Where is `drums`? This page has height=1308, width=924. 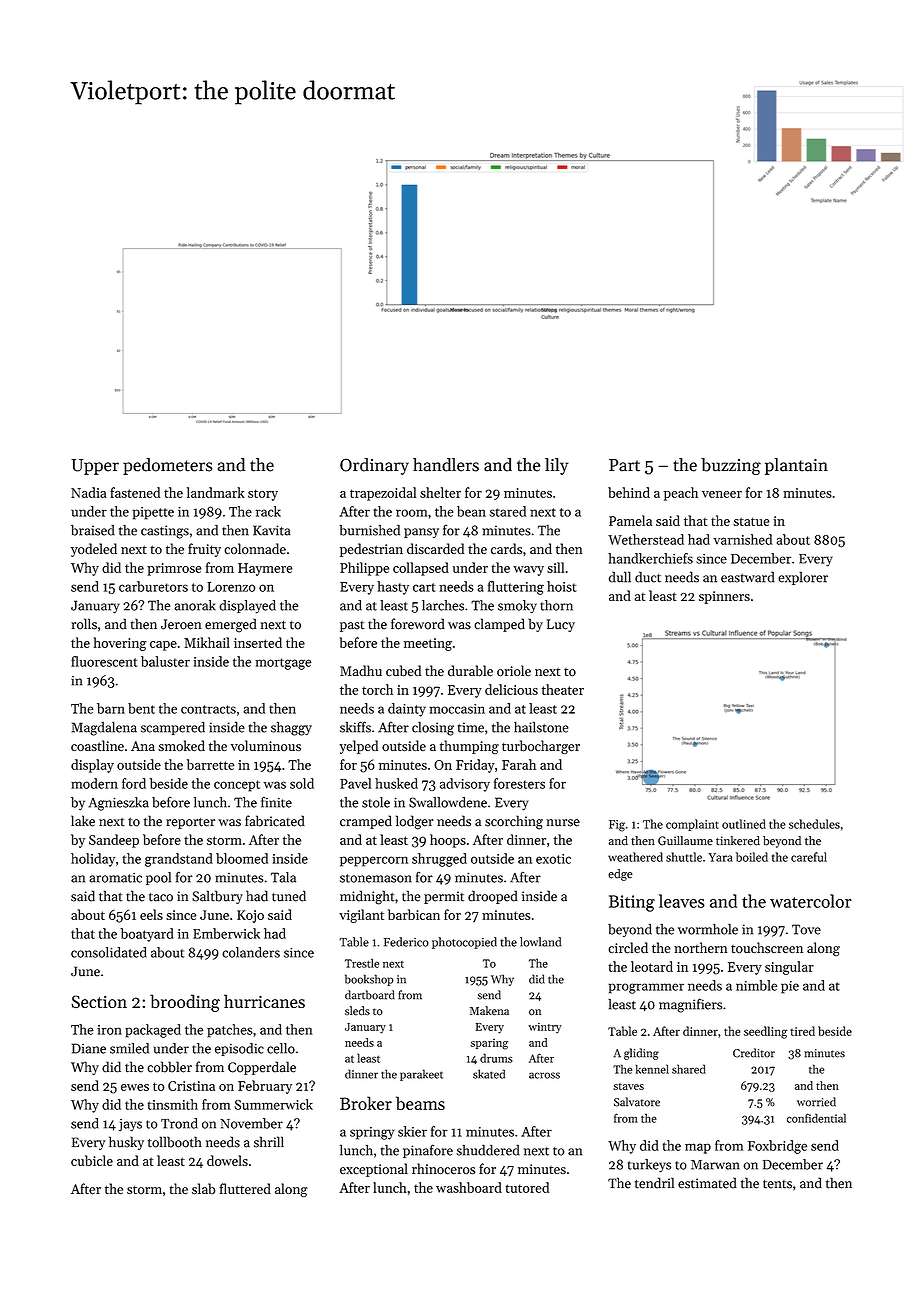 drums is located at coordinates (496, 1058).
